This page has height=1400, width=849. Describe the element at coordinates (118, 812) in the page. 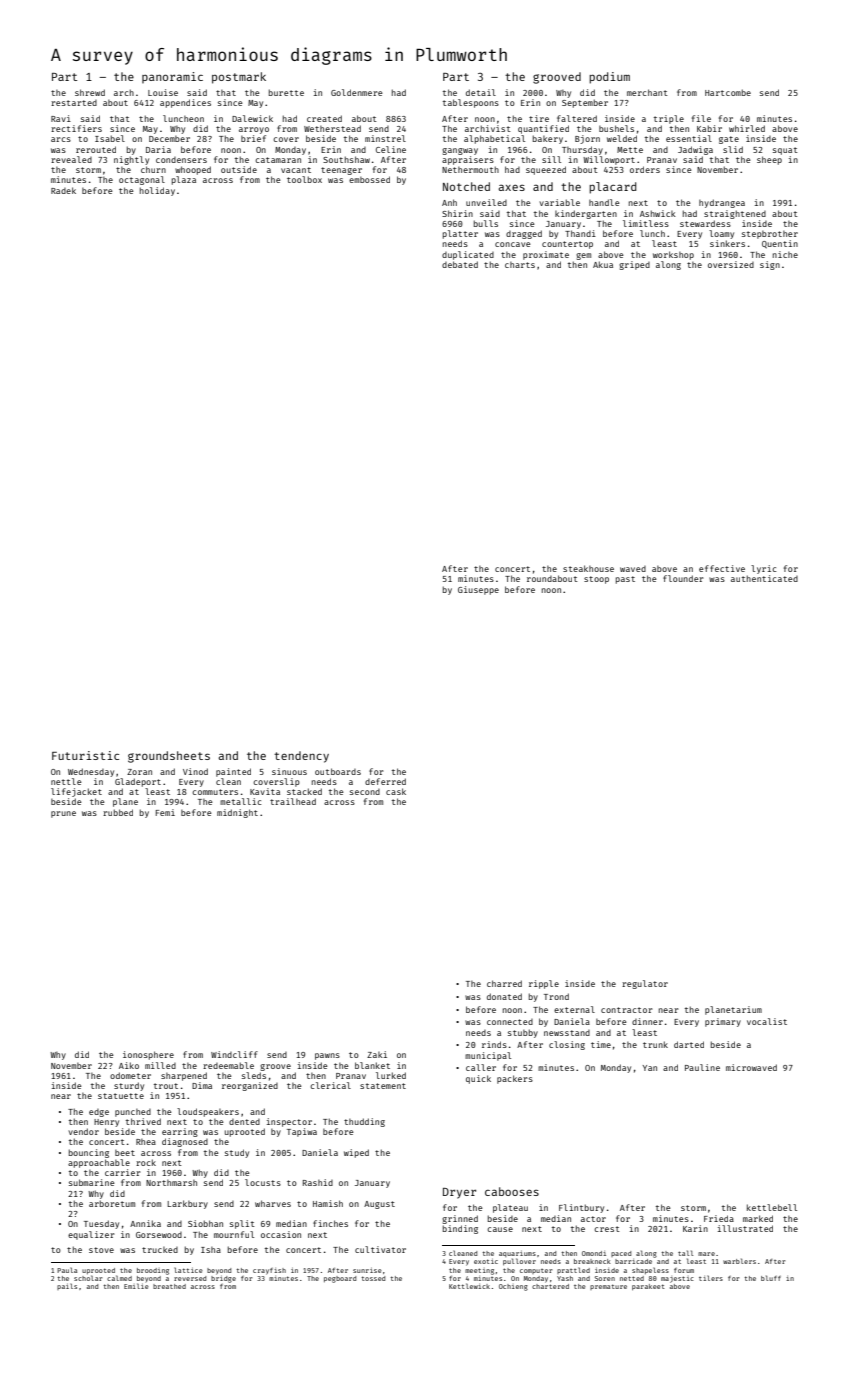

I see `rubbed` at that location.
